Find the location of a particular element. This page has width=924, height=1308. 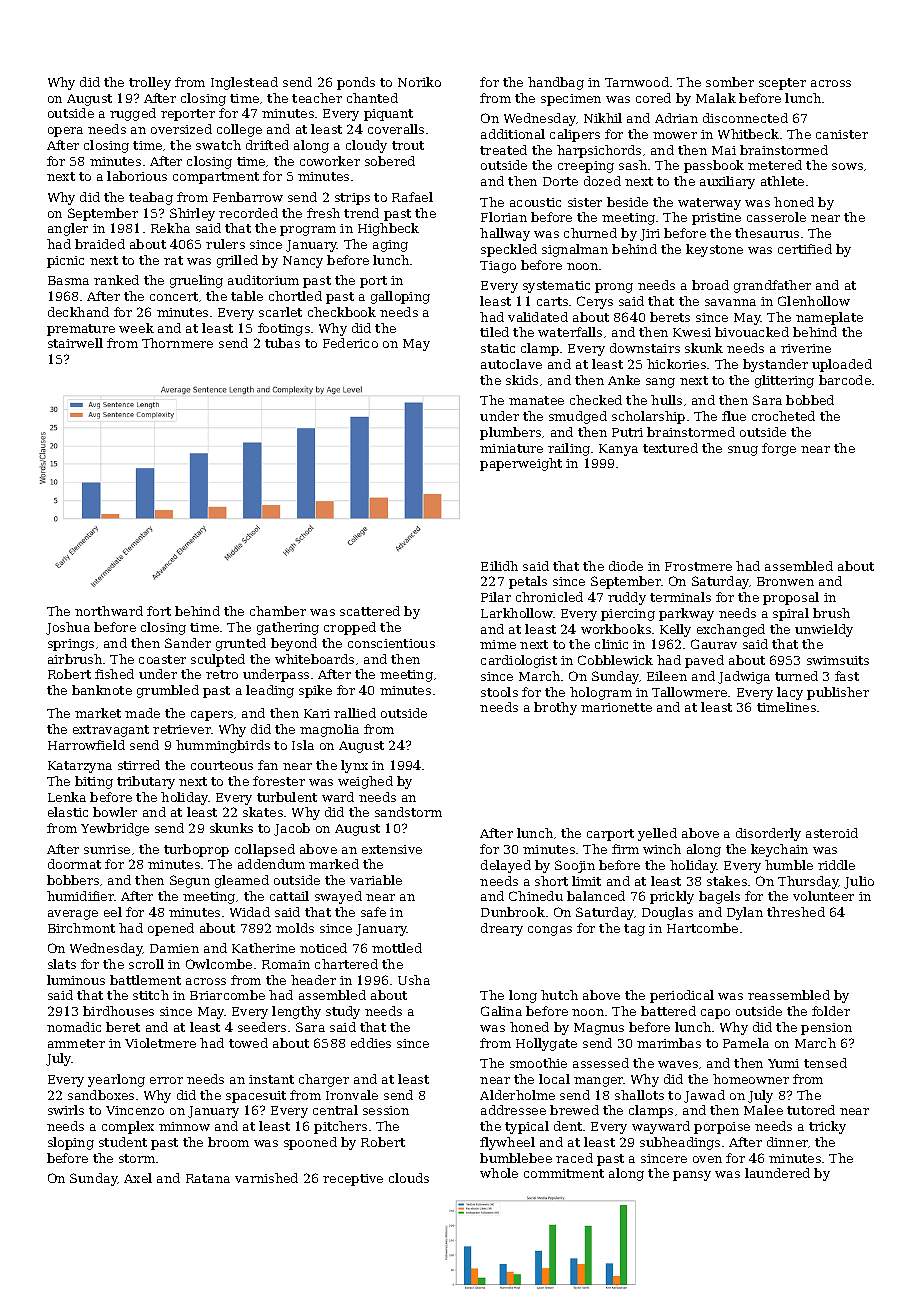

grandfather is located at coordinates (772, 286).
